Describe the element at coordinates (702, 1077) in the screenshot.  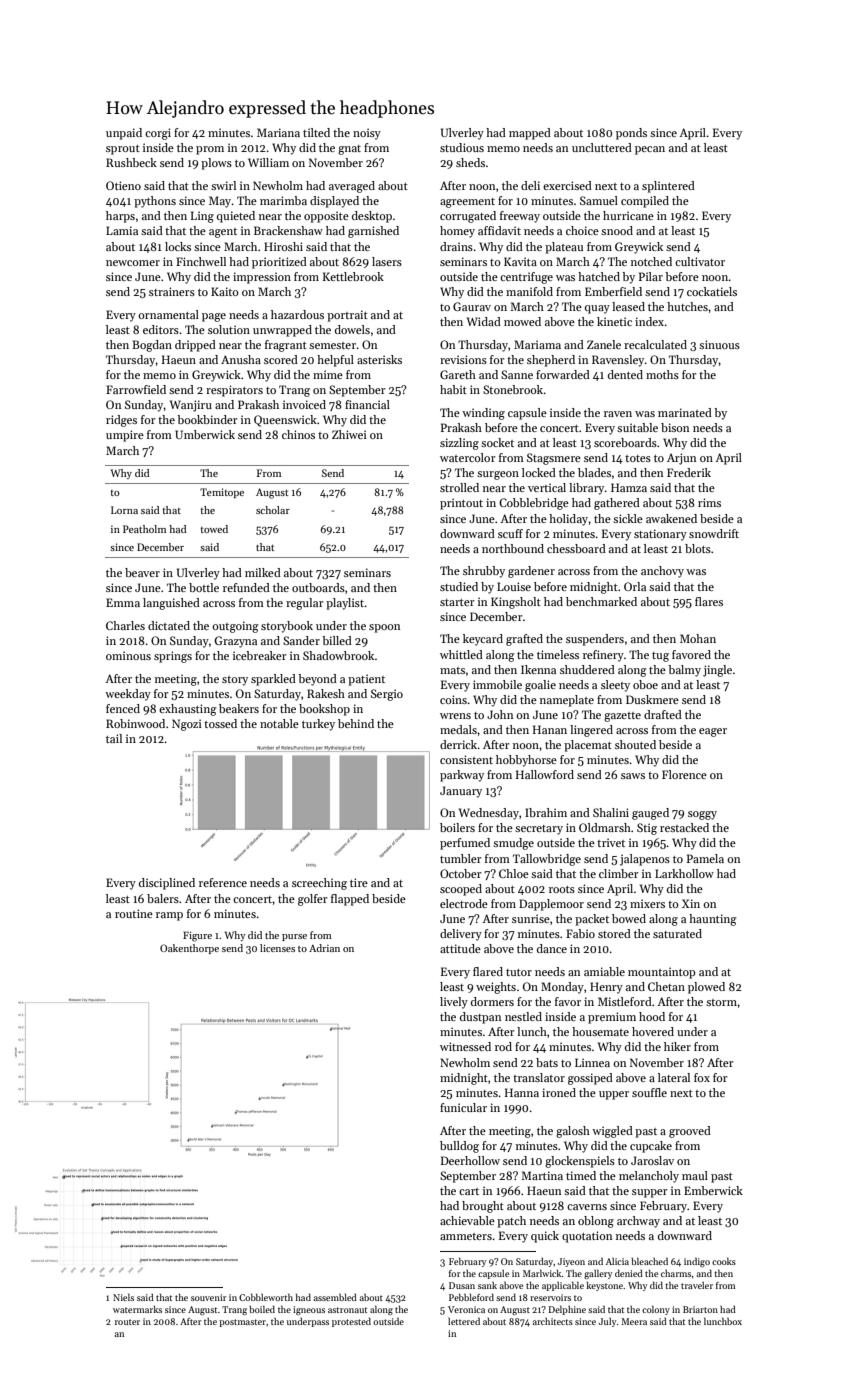
I see `fox` at that location.
